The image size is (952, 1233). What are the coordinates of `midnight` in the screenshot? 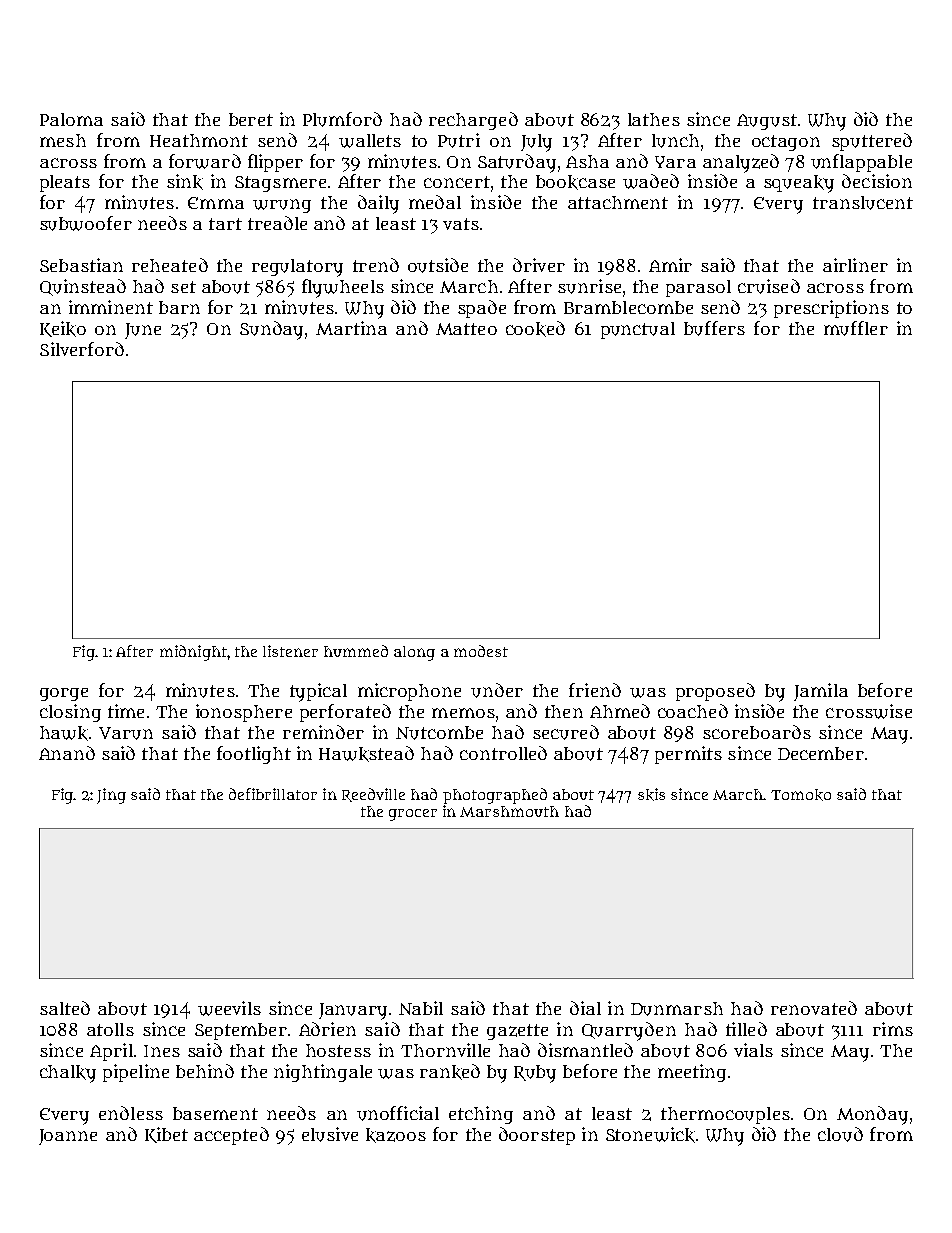 It's located at (193, 653).
